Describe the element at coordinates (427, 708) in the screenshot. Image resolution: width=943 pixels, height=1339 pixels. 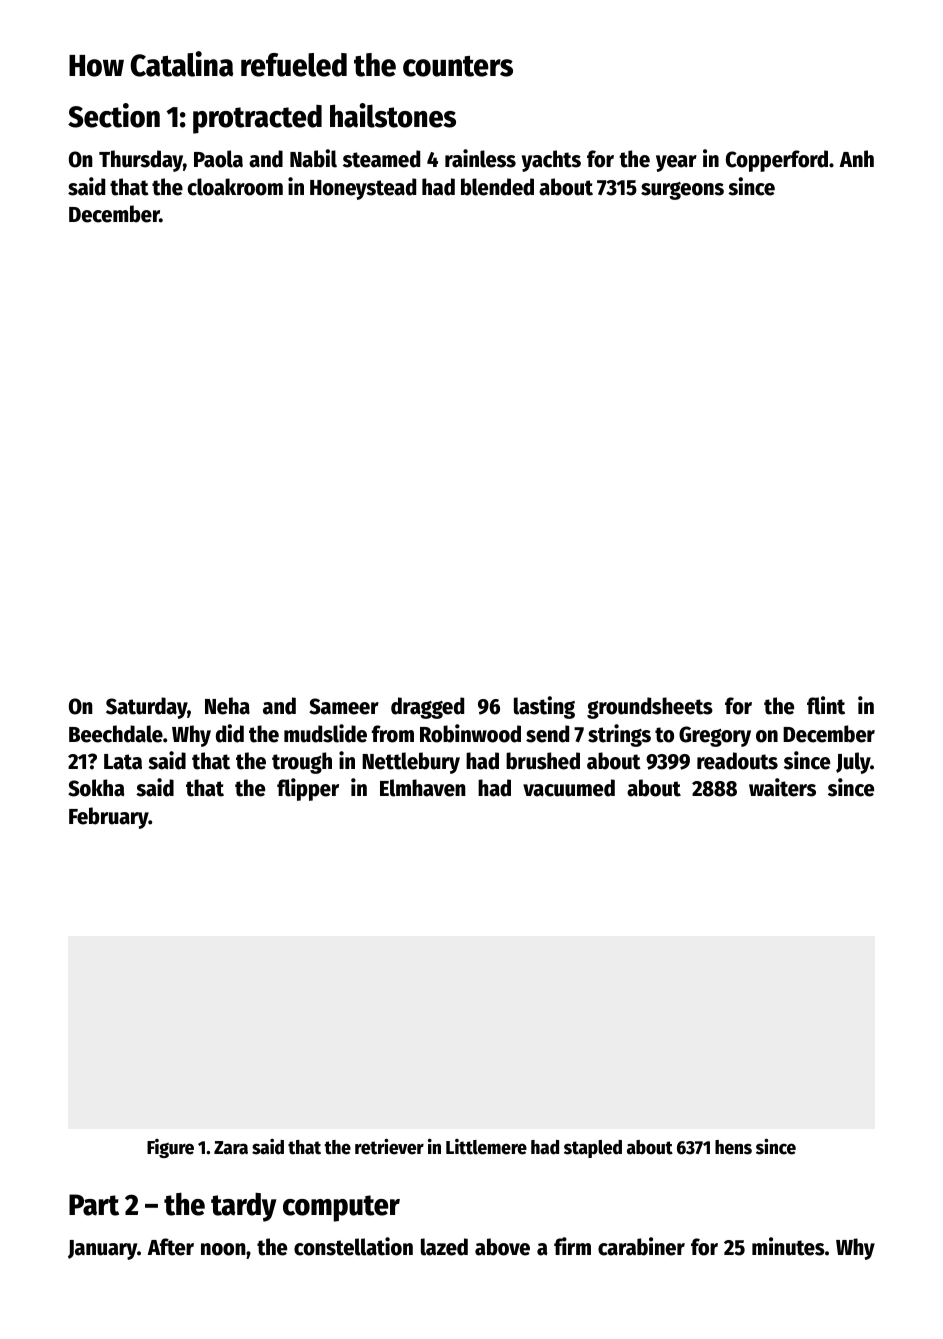
I see `dragged` at that location.
